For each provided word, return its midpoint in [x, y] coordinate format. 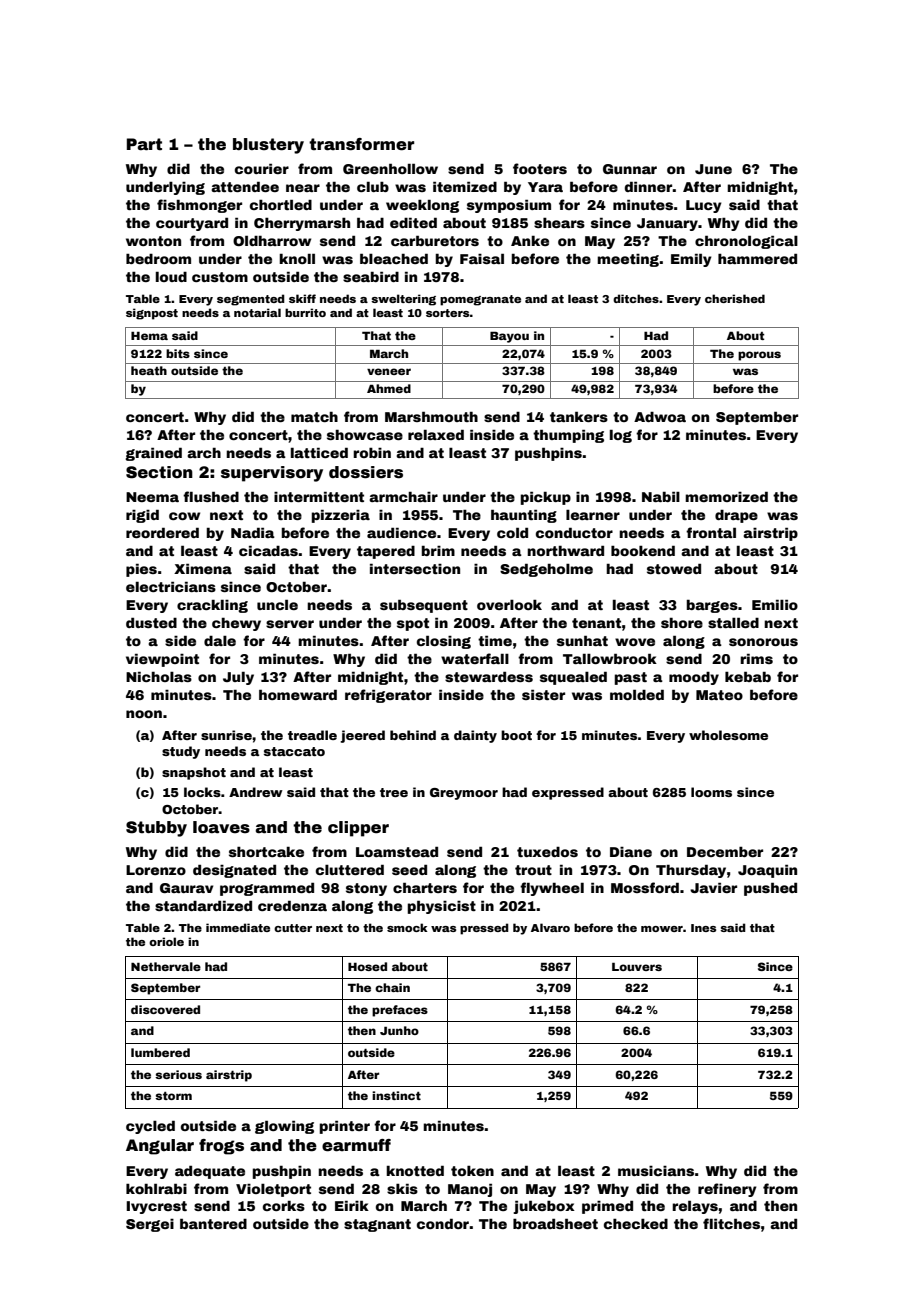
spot [413, 624]
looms [711, 792]
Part [144, 144]
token [472, 1170]
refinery [727, 1190]
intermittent [319, 496]
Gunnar [630, 169]
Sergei [150, 1225]
